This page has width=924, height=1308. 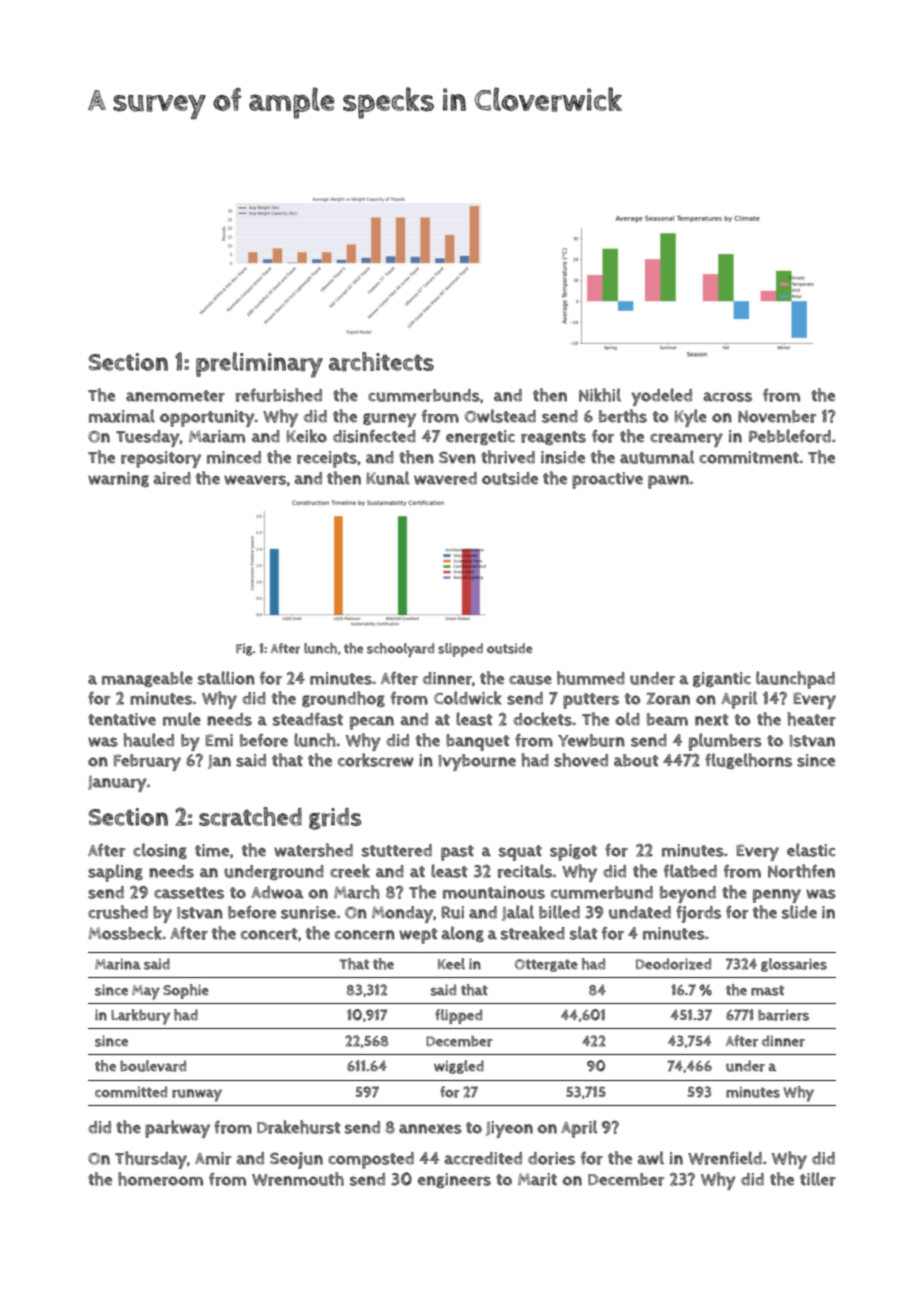 I want to click on manageable, so click(x=147, y=679).
